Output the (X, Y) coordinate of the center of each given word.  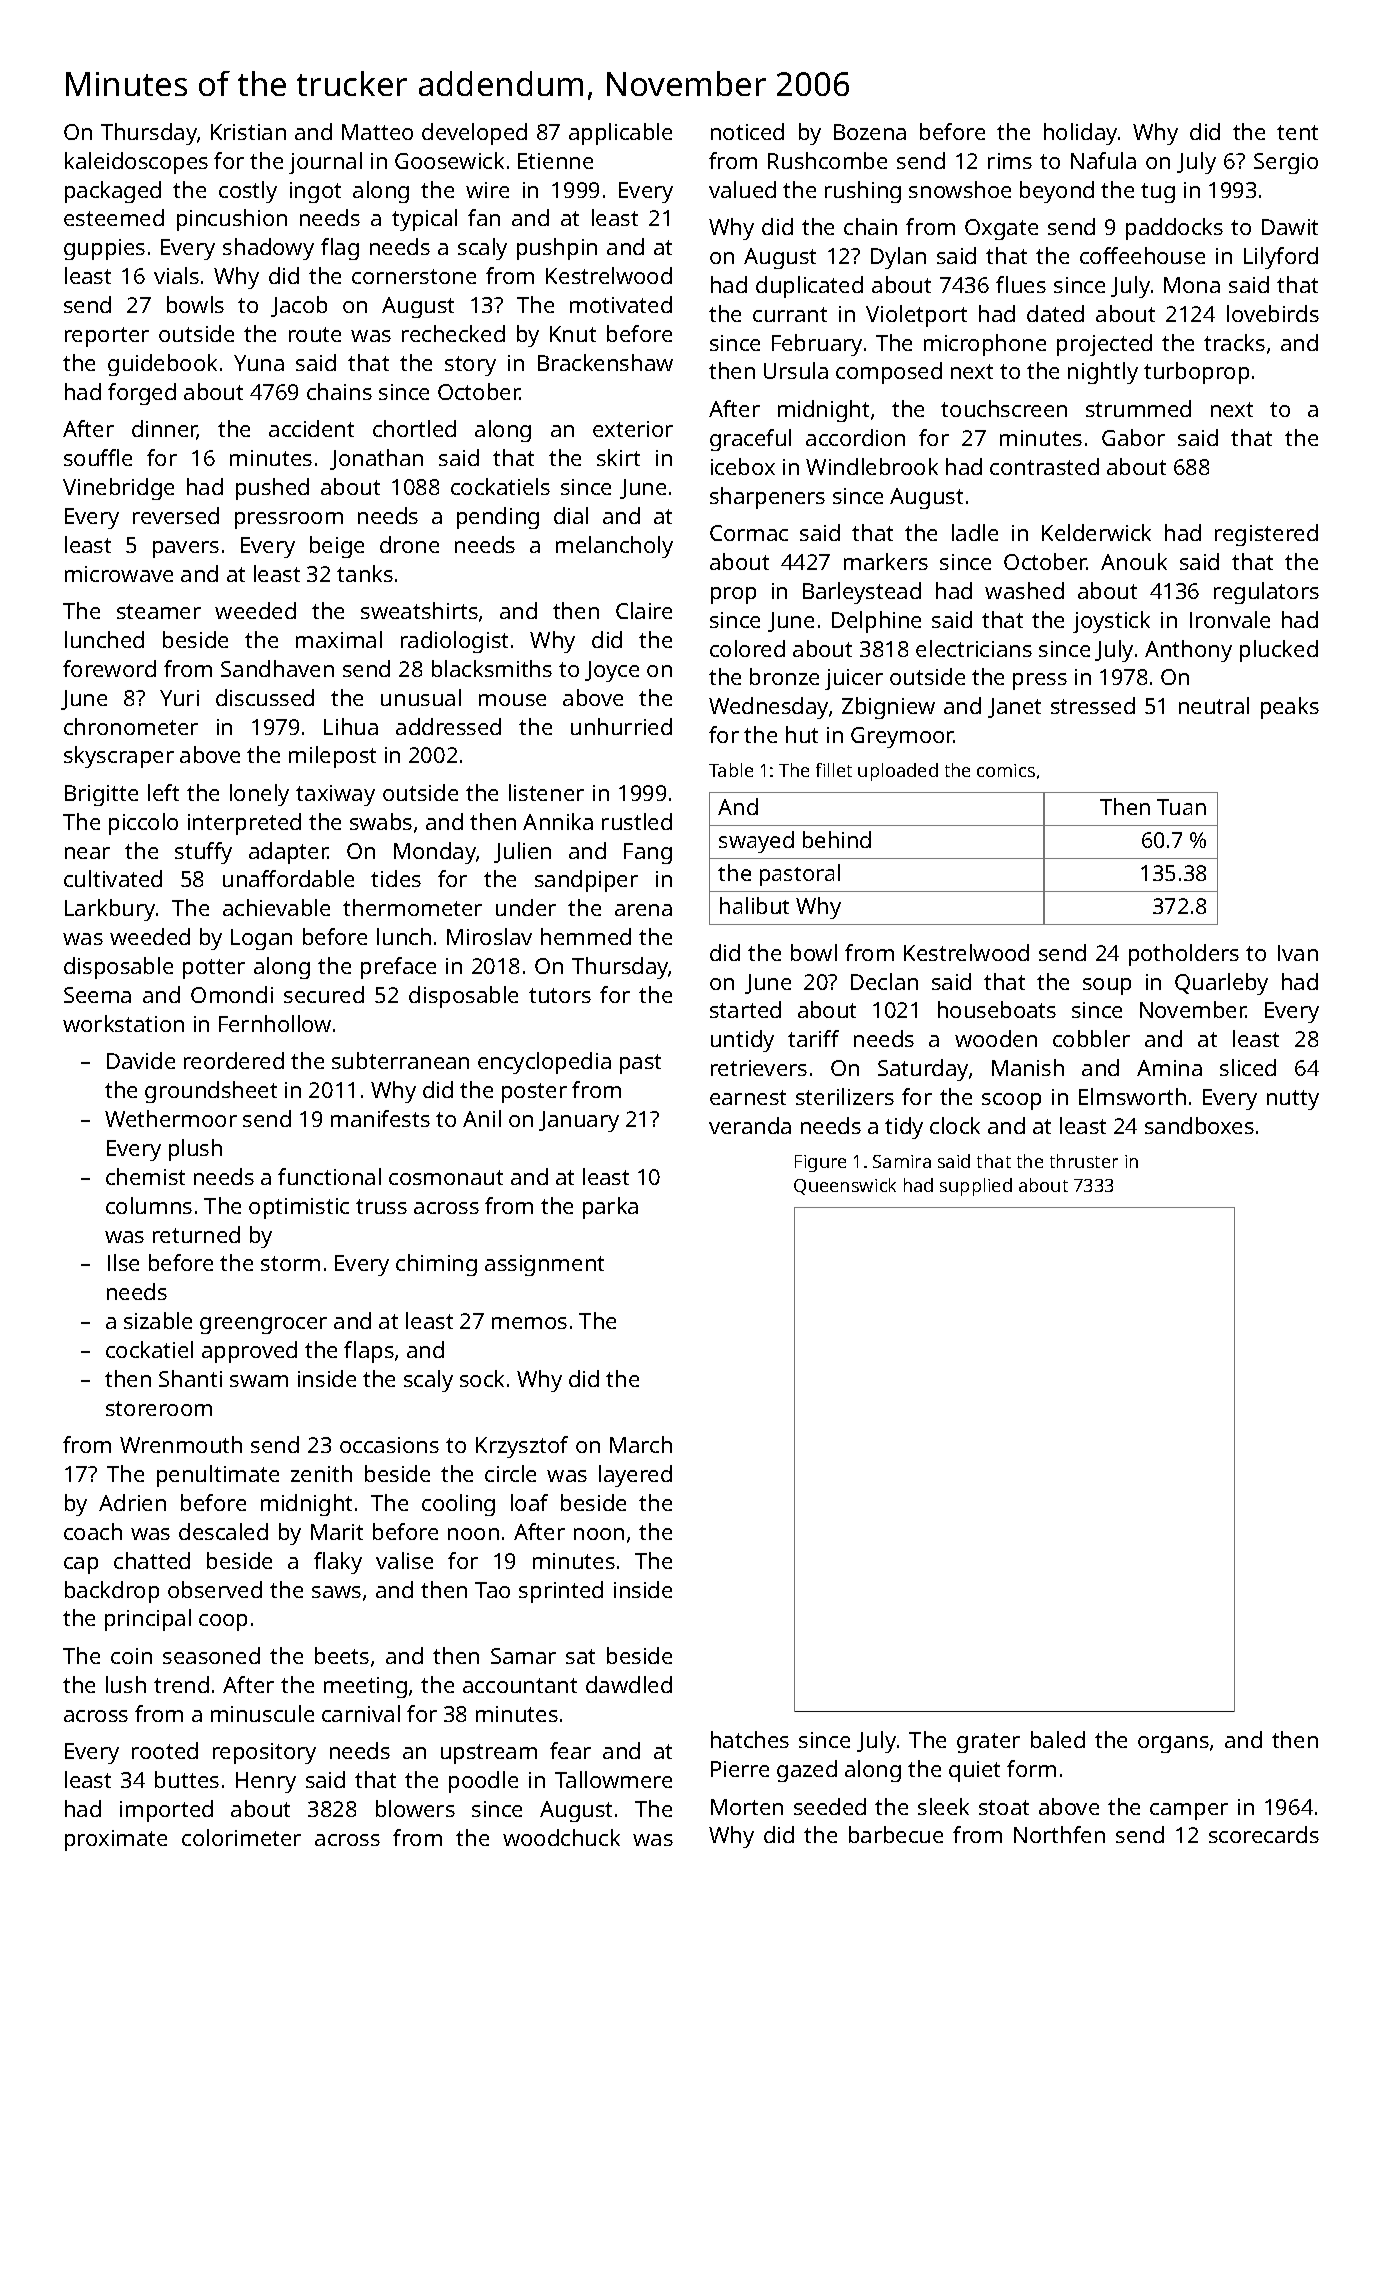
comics (1006, 770)
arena (643, 910)
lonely (259, 795)
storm (290, 1263)
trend (181, 1684)
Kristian (248, 132)
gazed (807, 1771)
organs (1173, 1744)
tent (1297, 132)
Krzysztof (522, 1447)
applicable (620, 134)
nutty (1293, 1100)
